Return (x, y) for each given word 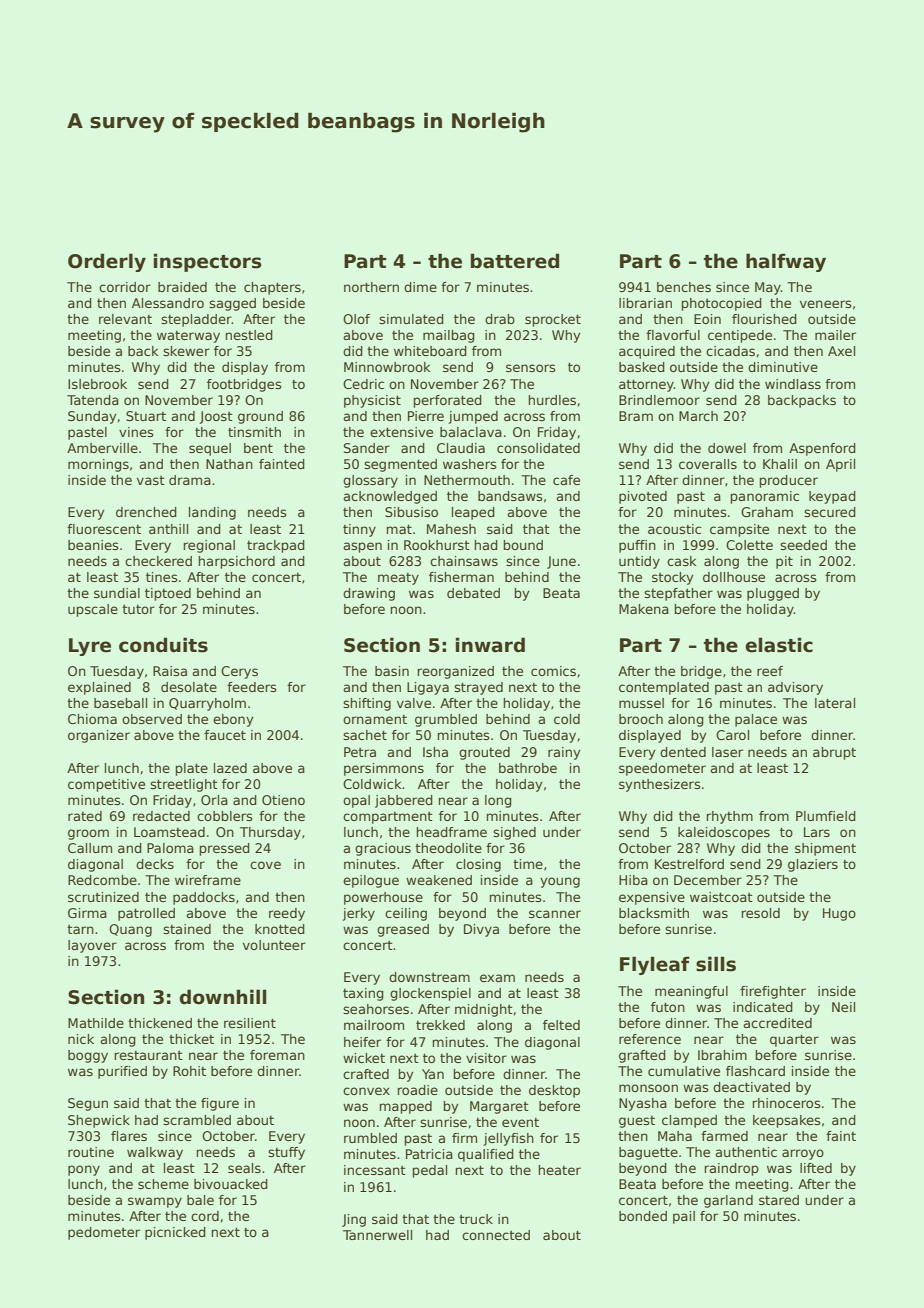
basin (392, 671)
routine (91, 1152)
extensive (401, 432)
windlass (793, 384)
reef (770, 671)
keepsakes (787, 1121)
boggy (88, 1056)
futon (668, 1007)
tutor (138, 609)
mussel (641, 703)
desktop (554, 1091)
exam (497, 978)
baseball (120, 703)
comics (553, 671)
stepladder (196, 320)
